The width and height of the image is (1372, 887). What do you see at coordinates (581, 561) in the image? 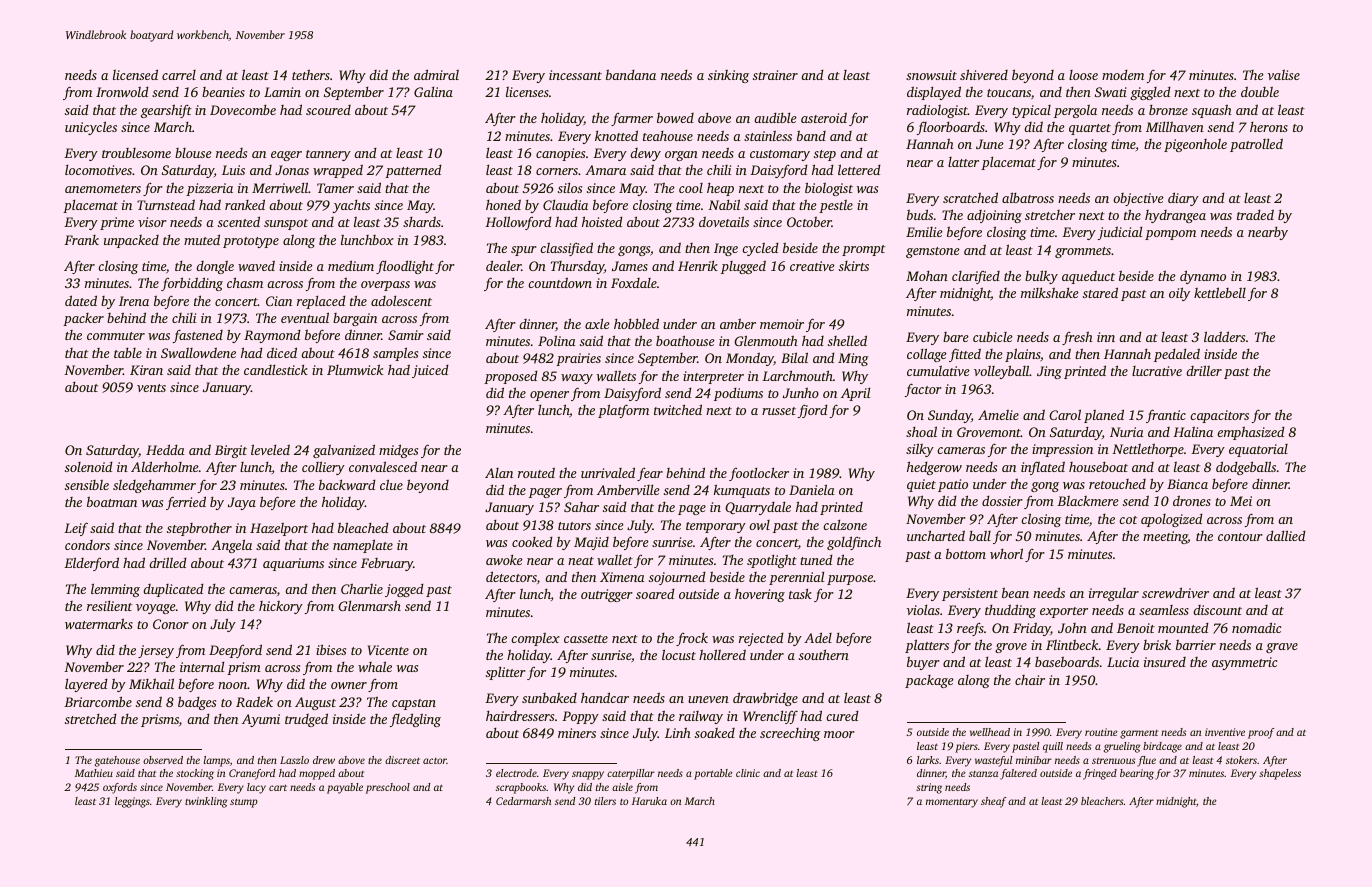
I see `neat` at bounding box center [581, 561].
